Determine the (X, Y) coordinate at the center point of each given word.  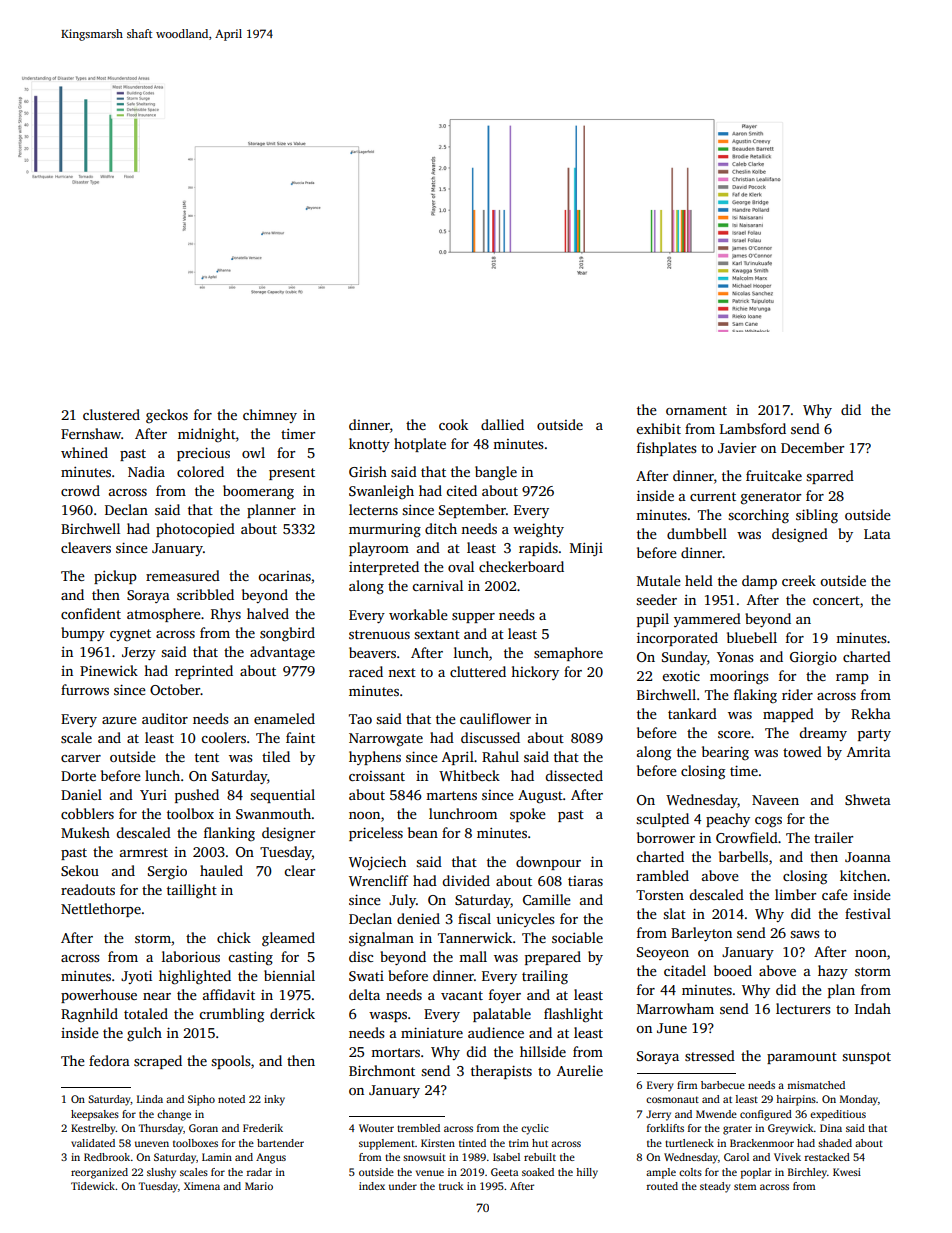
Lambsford (753, 428)
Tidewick (93, 1186)
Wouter (376, 1128)
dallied (502, 424)
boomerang (258, 492)
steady (715, 1187)
